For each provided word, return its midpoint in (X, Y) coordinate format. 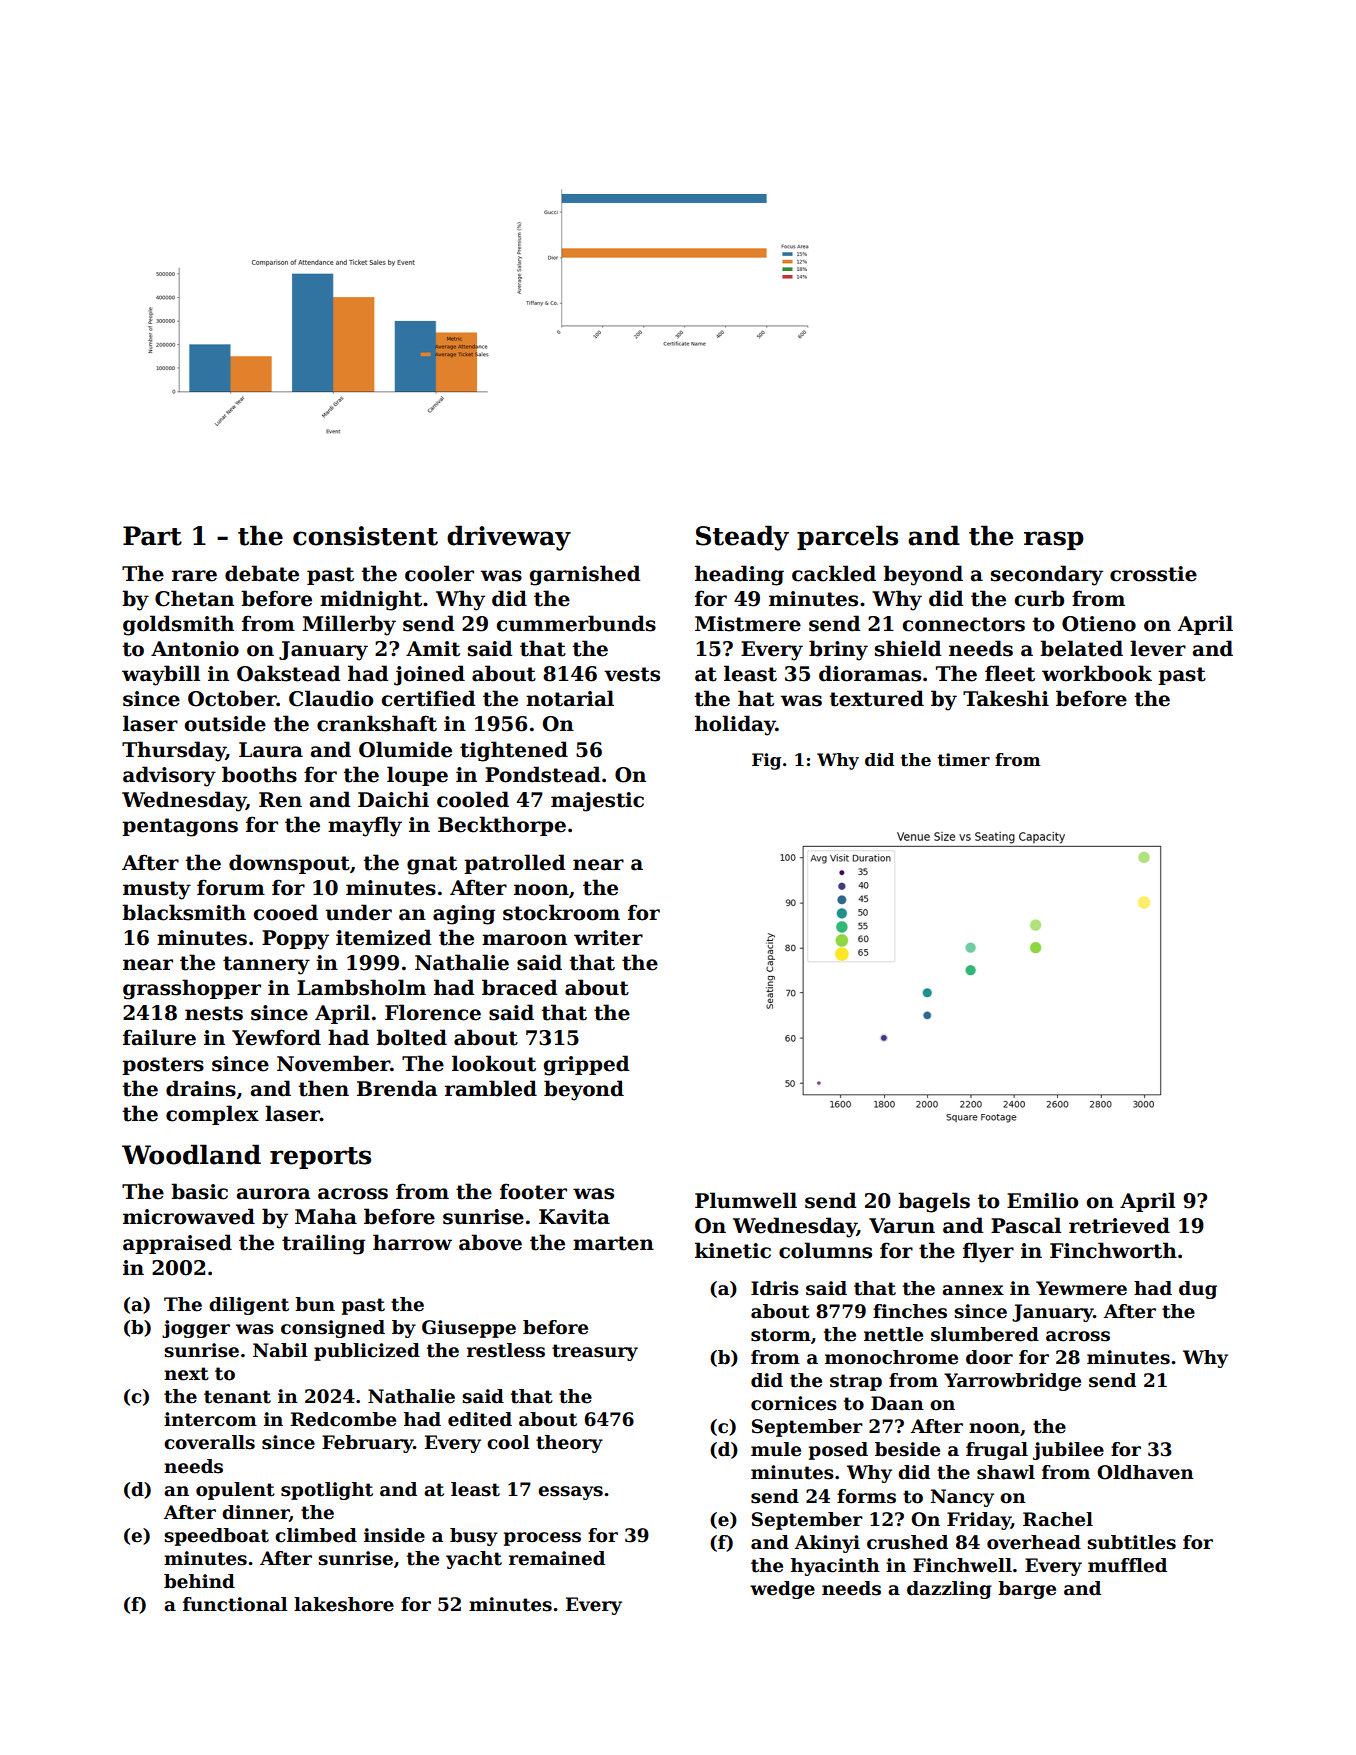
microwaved (189, 1216)
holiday (735, 725)
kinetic (733, 1250)
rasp (1054, 540)
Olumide (405, 749)
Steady (742, 538)
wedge (782, 1590)
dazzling (949, 1590)
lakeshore (344, 1604)
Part (152, 536)
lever (1158, 648)
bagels (934, 1202)
